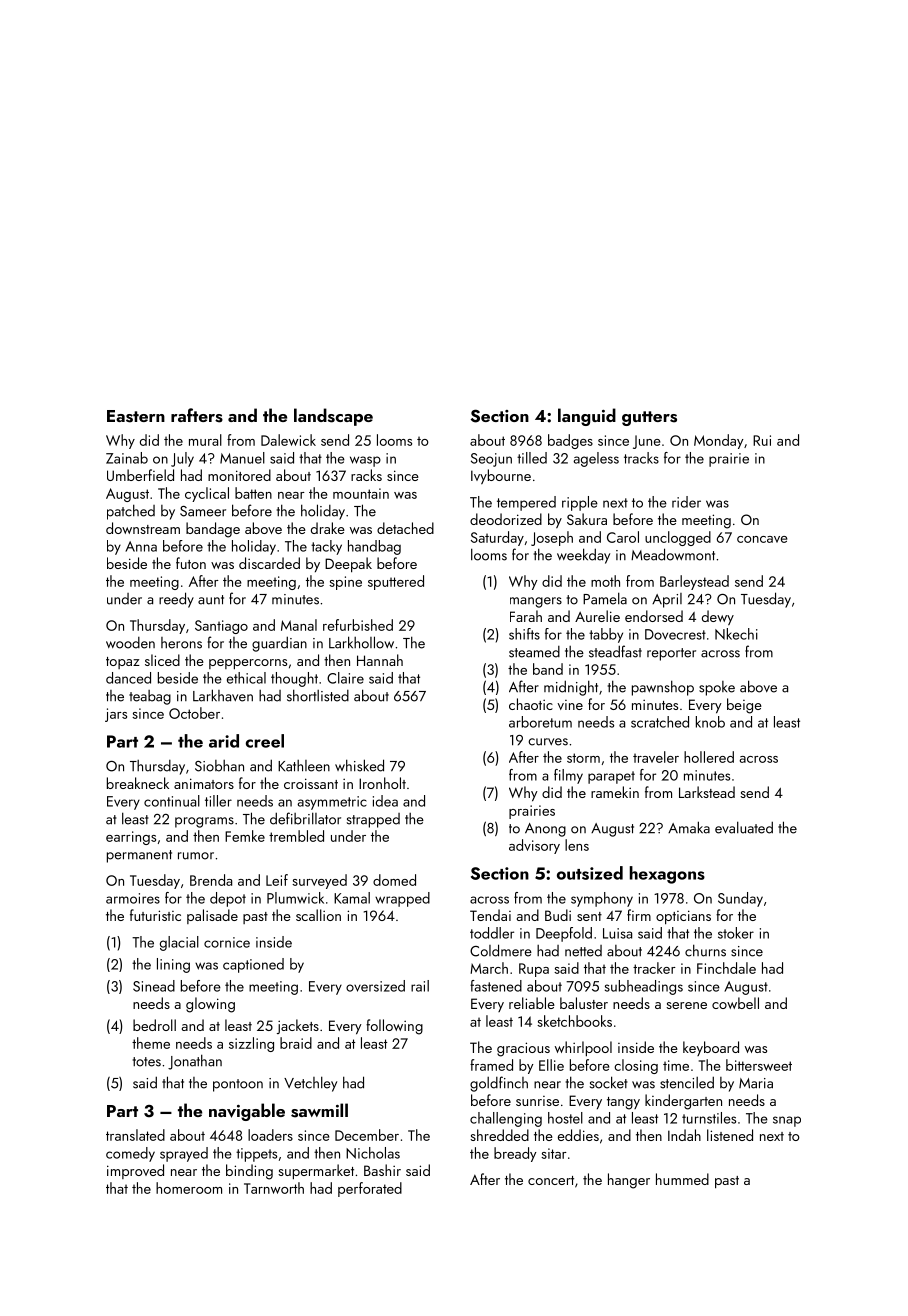  Describe the element at coordinates (211, 600) in the image. I see `aunt` at that location.
